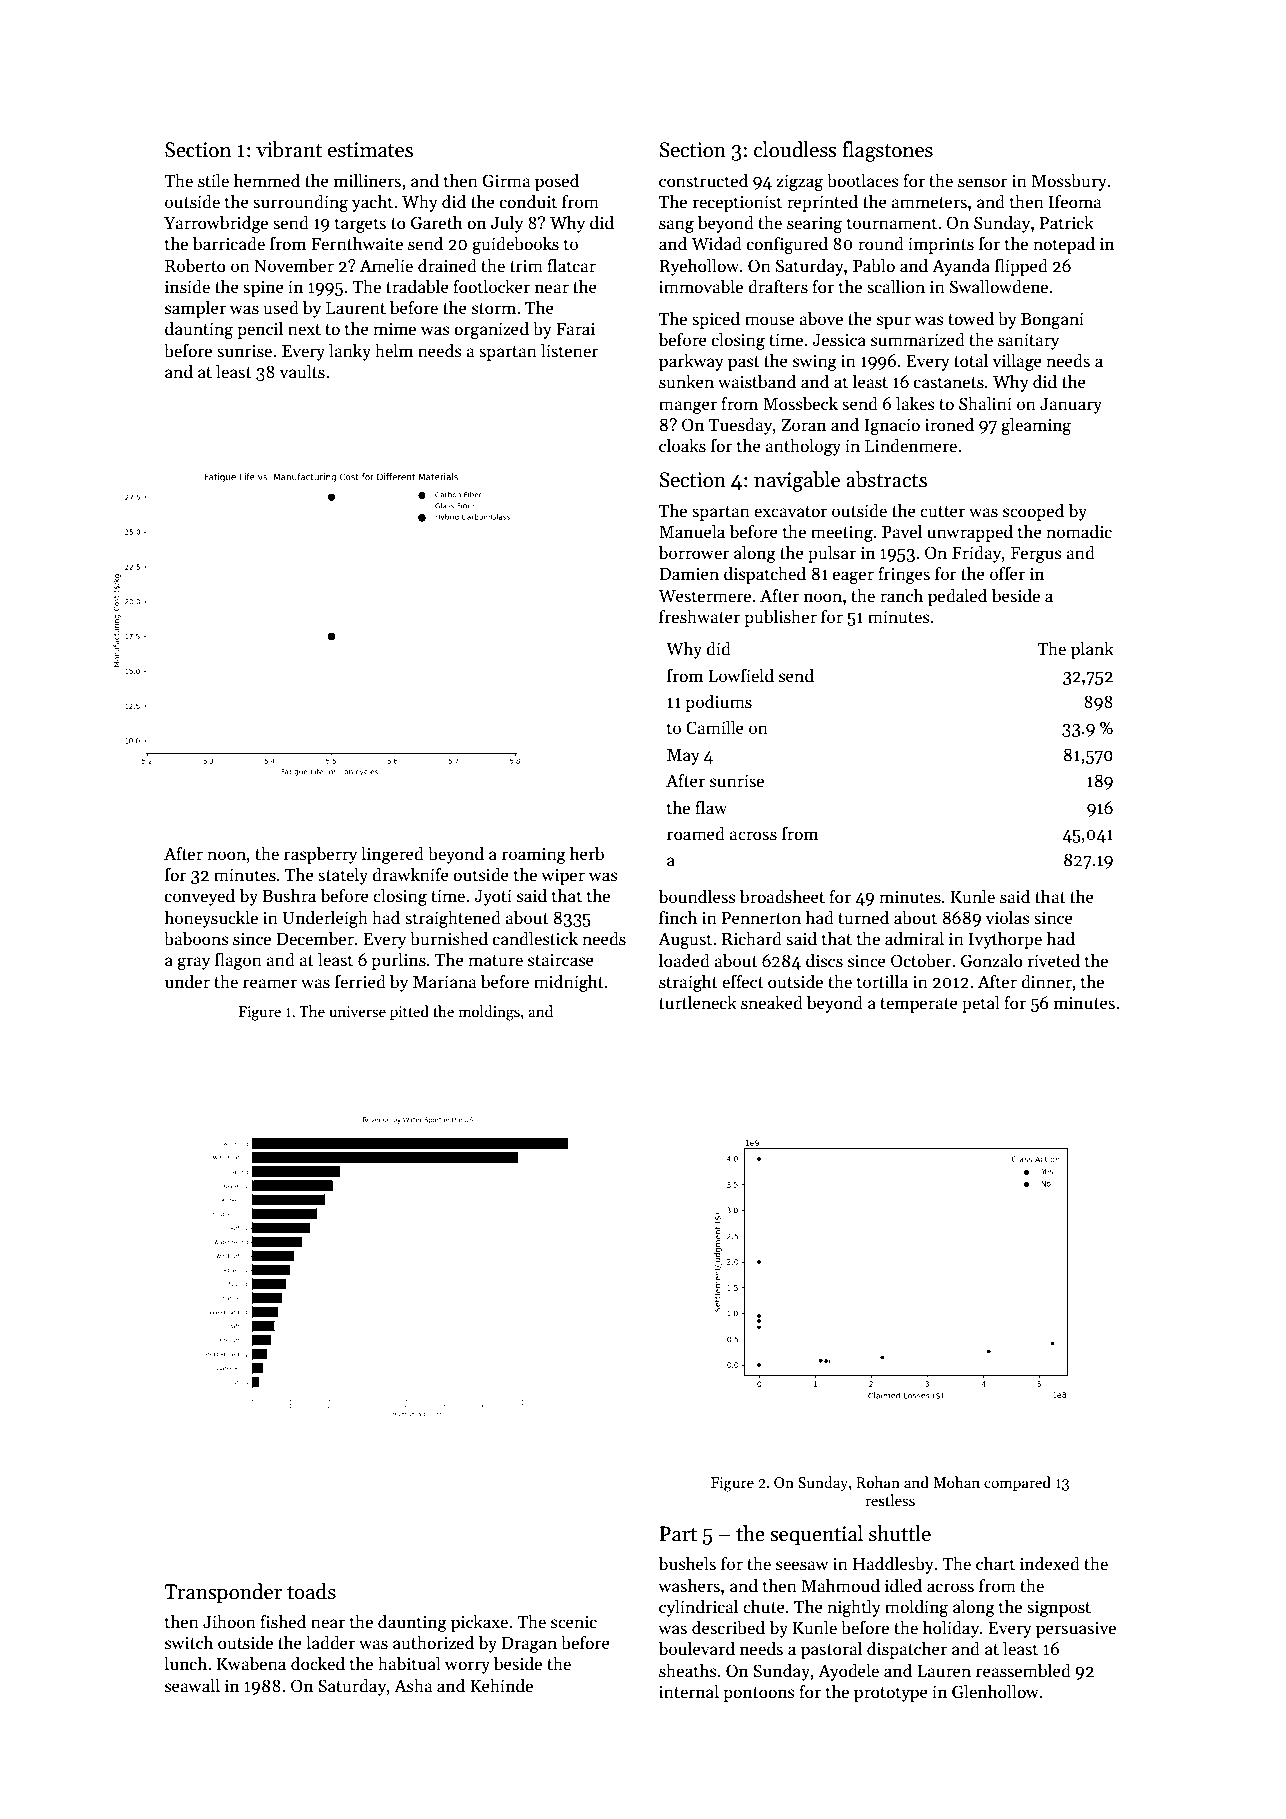 Image resolution: width=1286 pixels, height=1819 pixels. I want to click on washers, so click(689, 1585).
